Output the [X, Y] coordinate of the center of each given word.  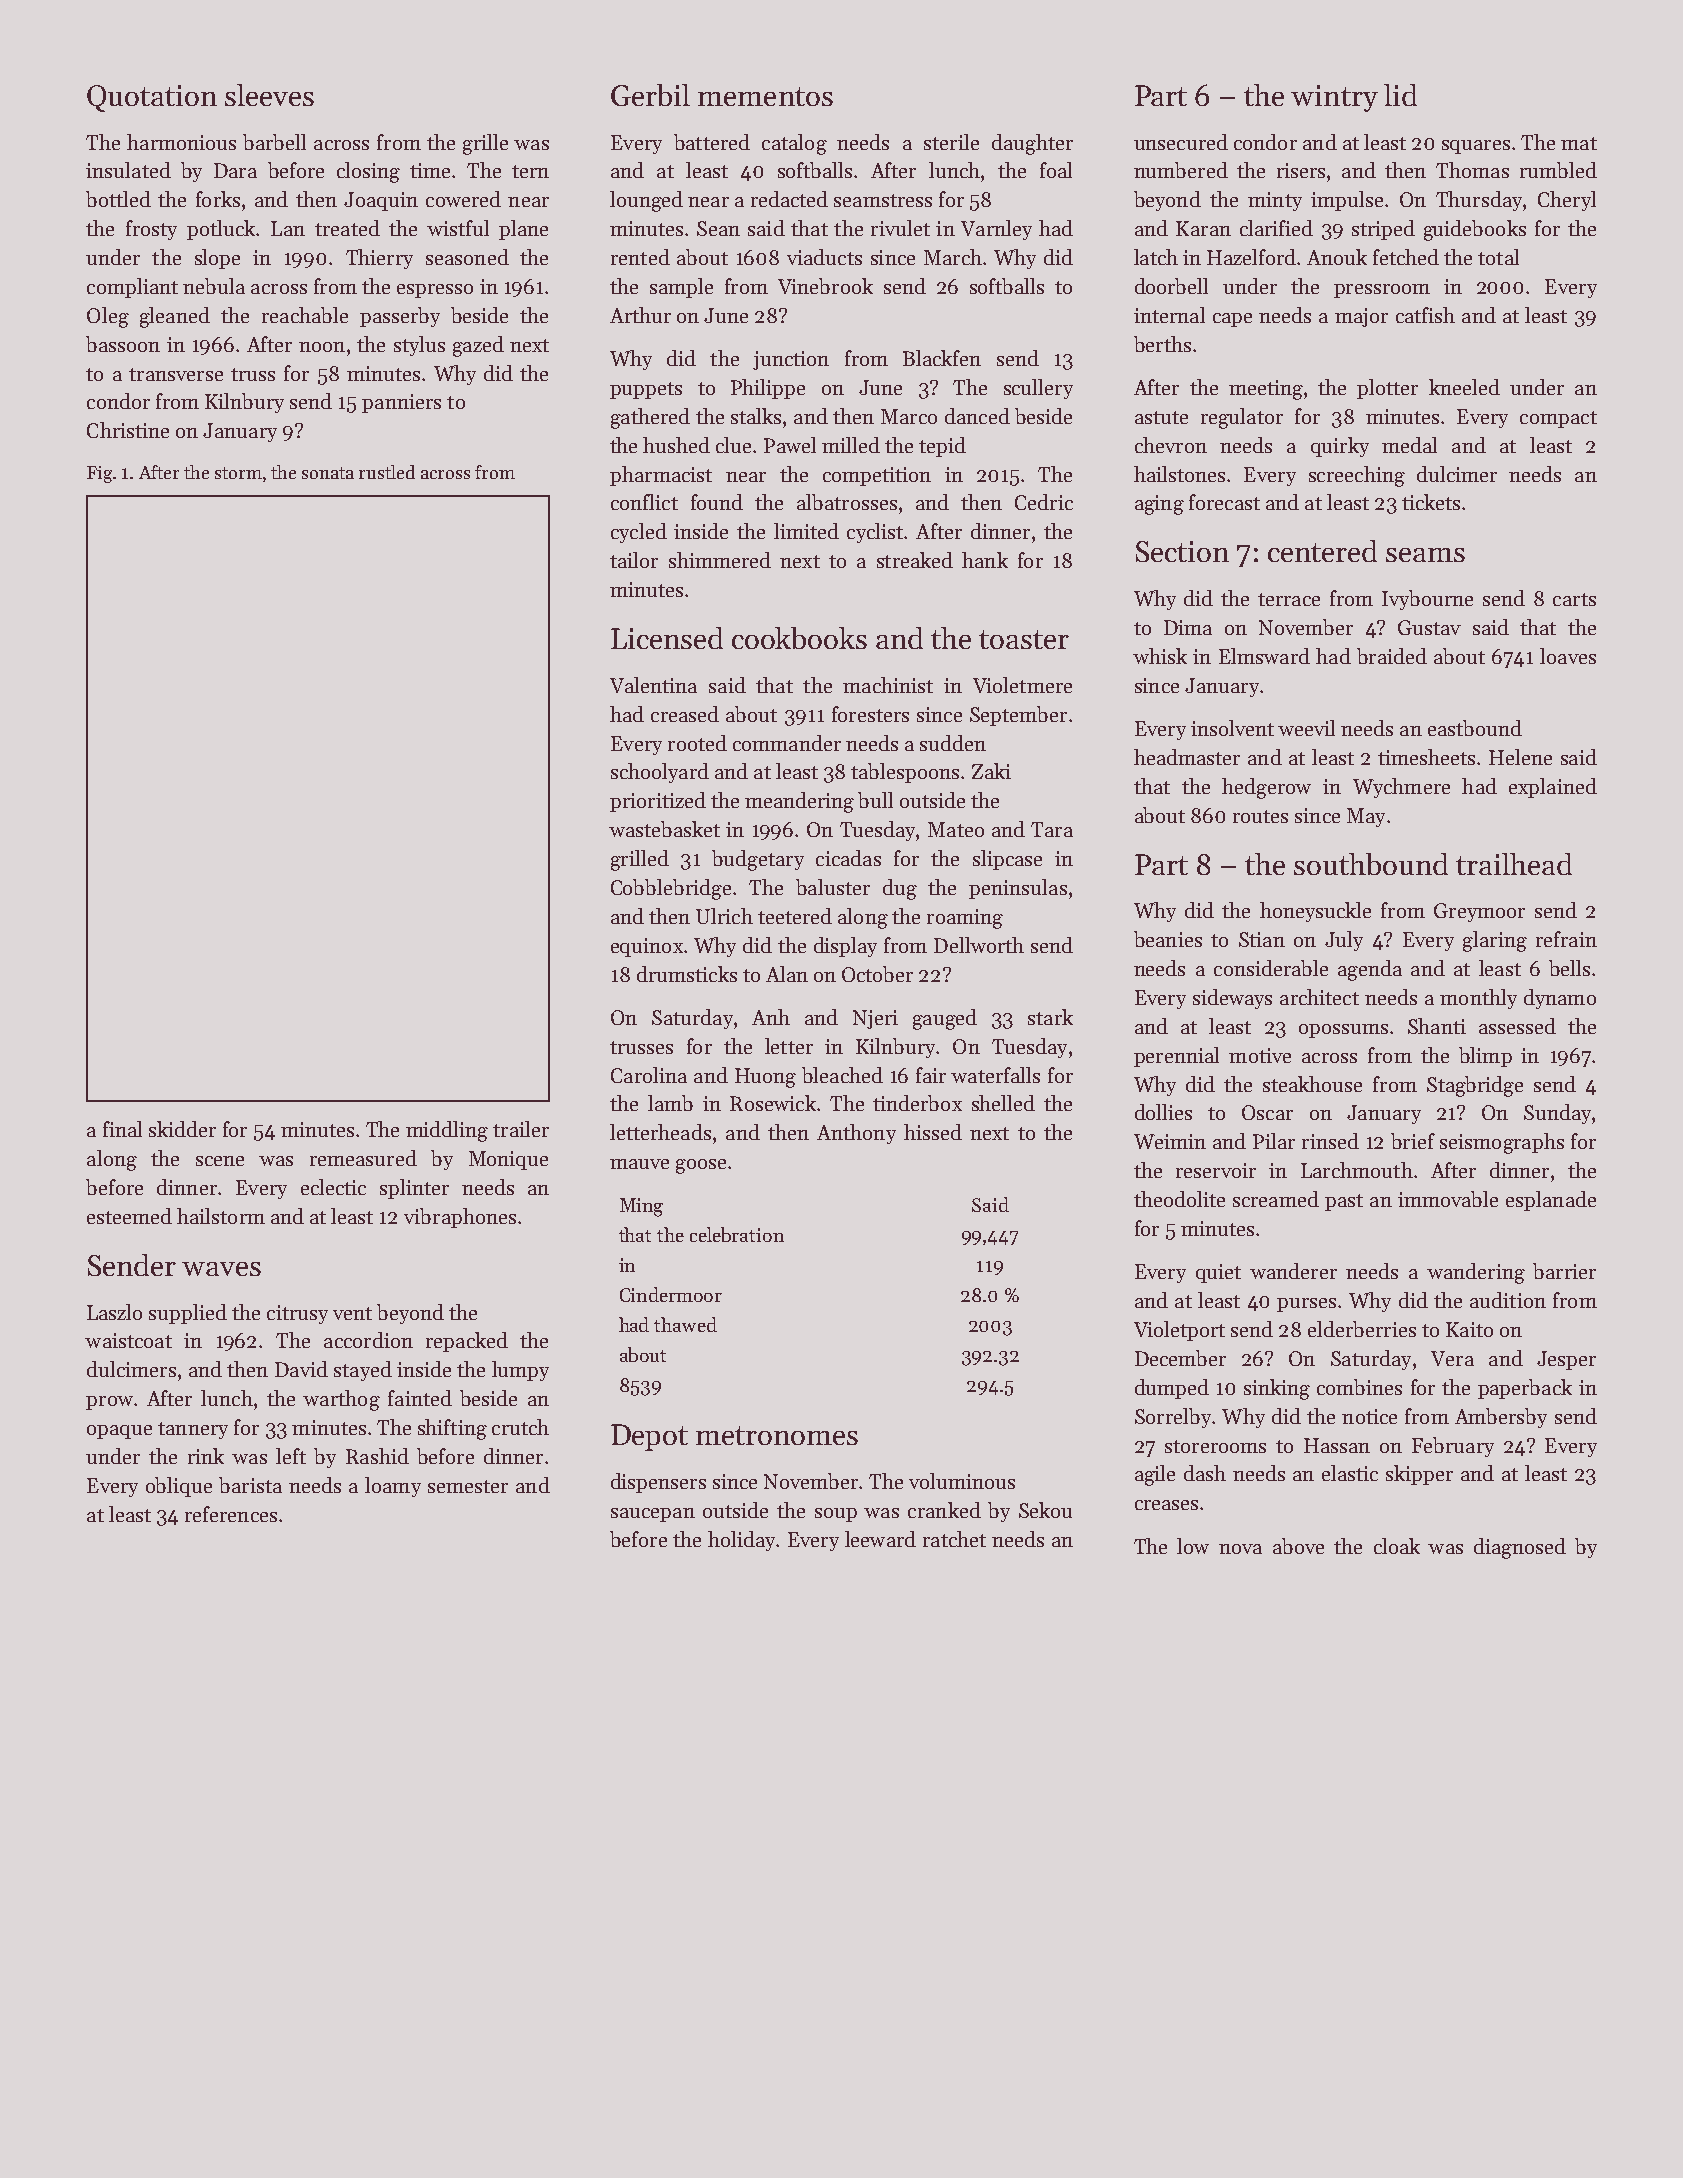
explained [1553, 788]
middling [447, 1131]
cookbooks [799, 638]
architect [1319, 997]
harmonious [181, 142]
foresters [870, 714]
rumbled [1558, 170]
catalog [794, 144]
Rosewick [773, 1103]
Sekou [1045, 1510]
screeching [1357, 476]
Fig [99, 474]
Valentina [653, 685]
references [231, 1514]
